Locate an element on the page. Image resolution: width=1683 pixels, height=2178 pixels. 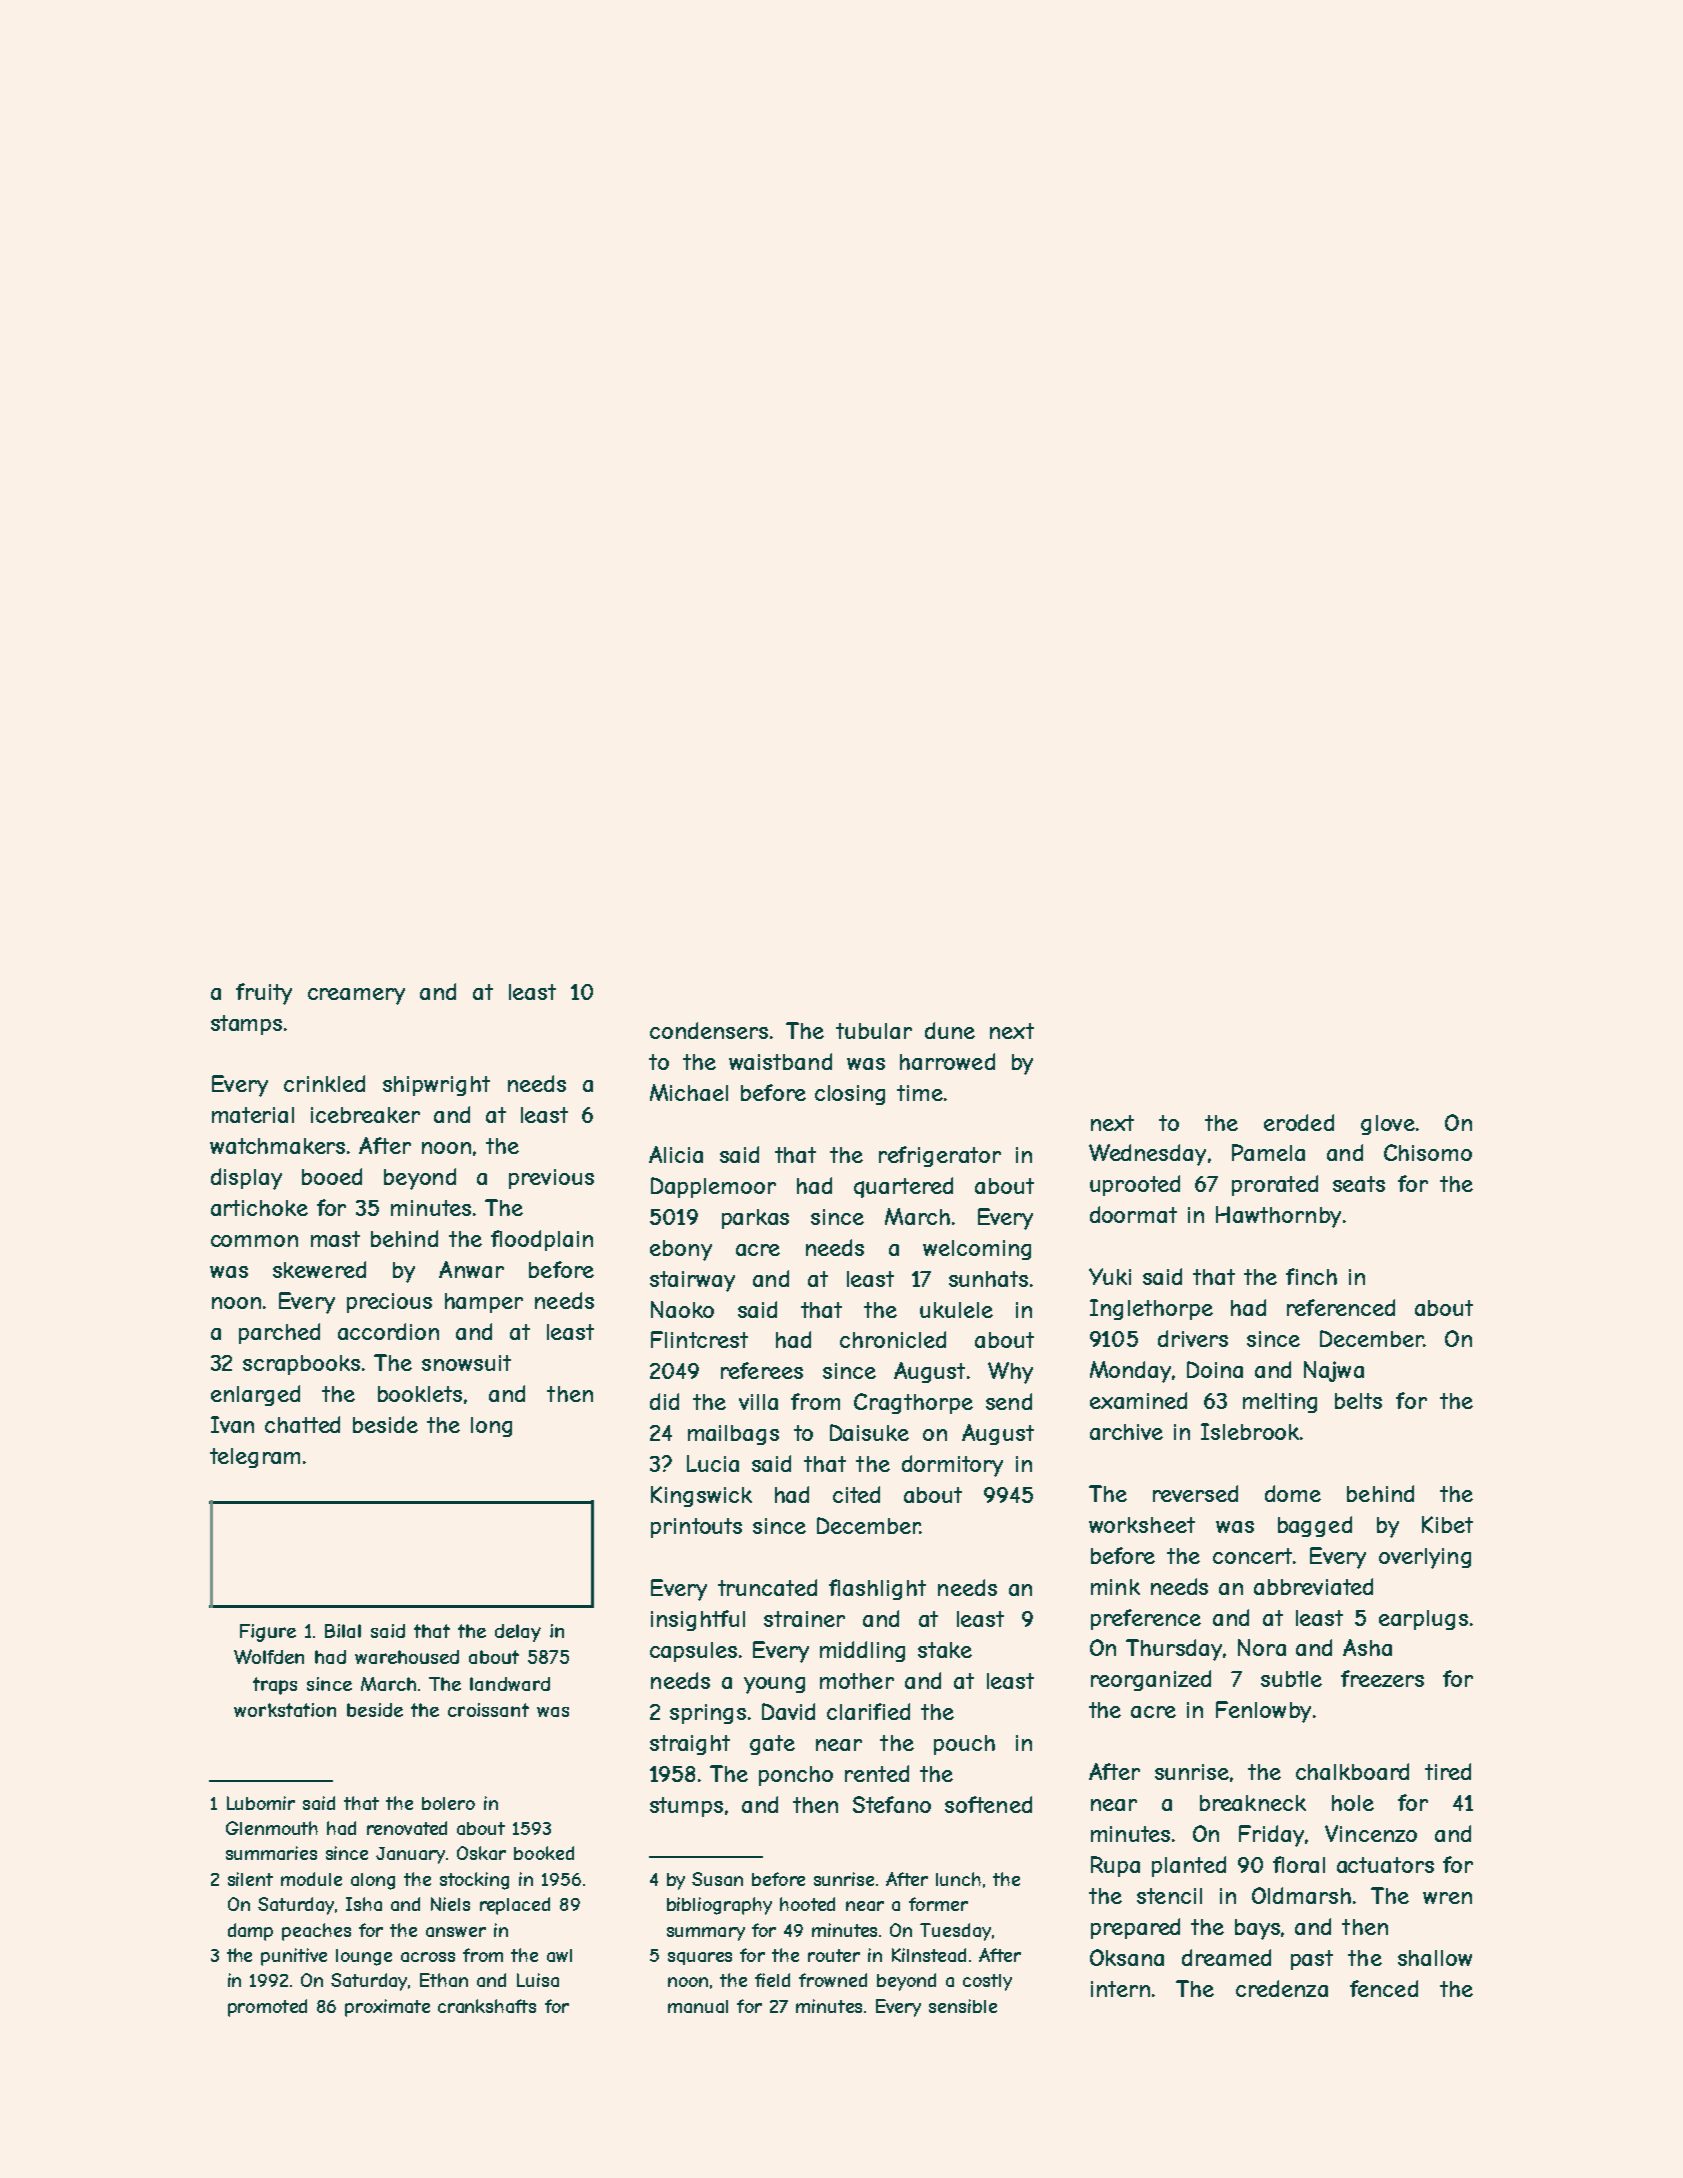
breakneck is located at coordinates (1253, 1803).
